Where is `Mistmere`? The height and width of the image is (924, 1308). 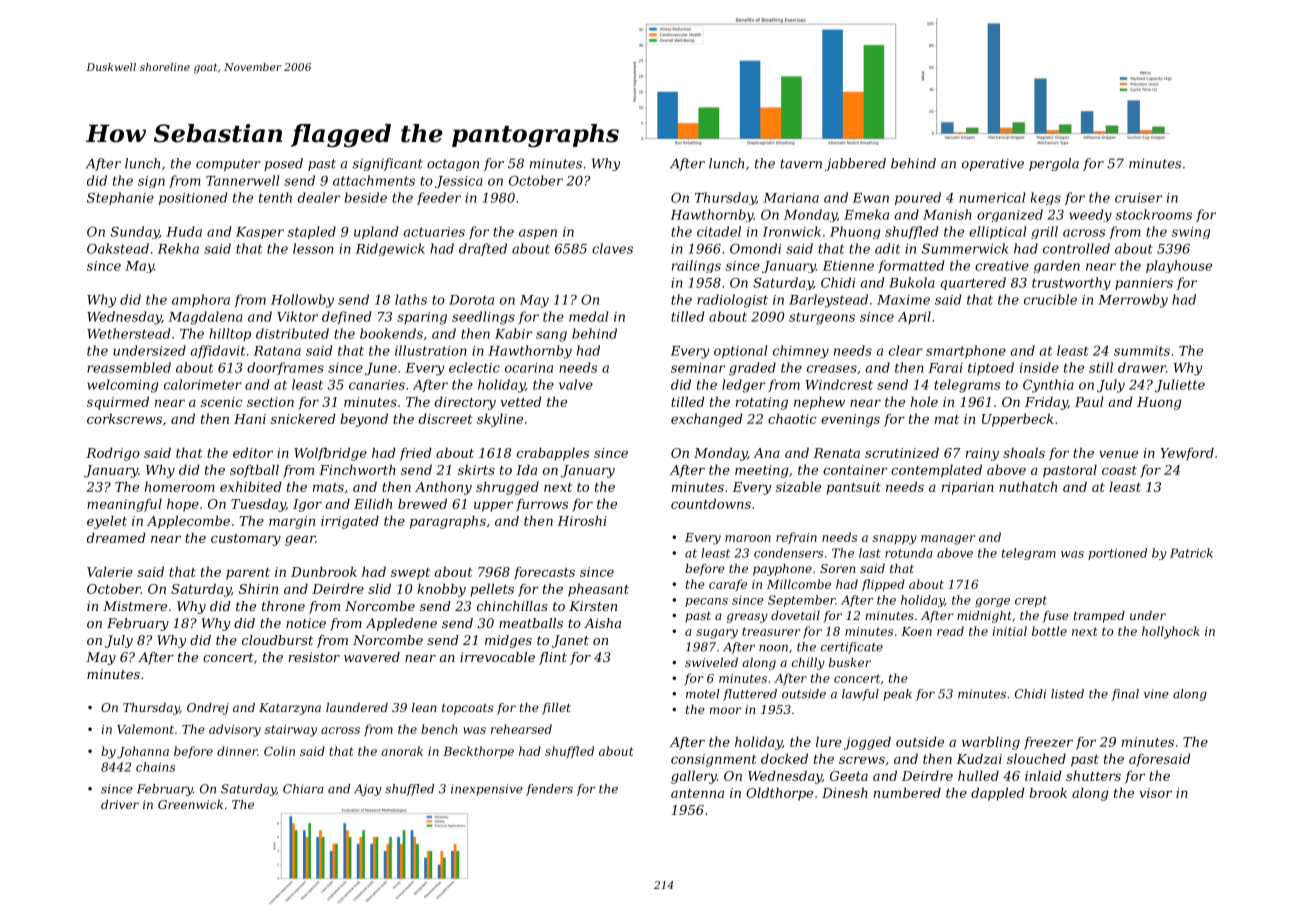 Mistmere is located at coordinates (135, 606).
